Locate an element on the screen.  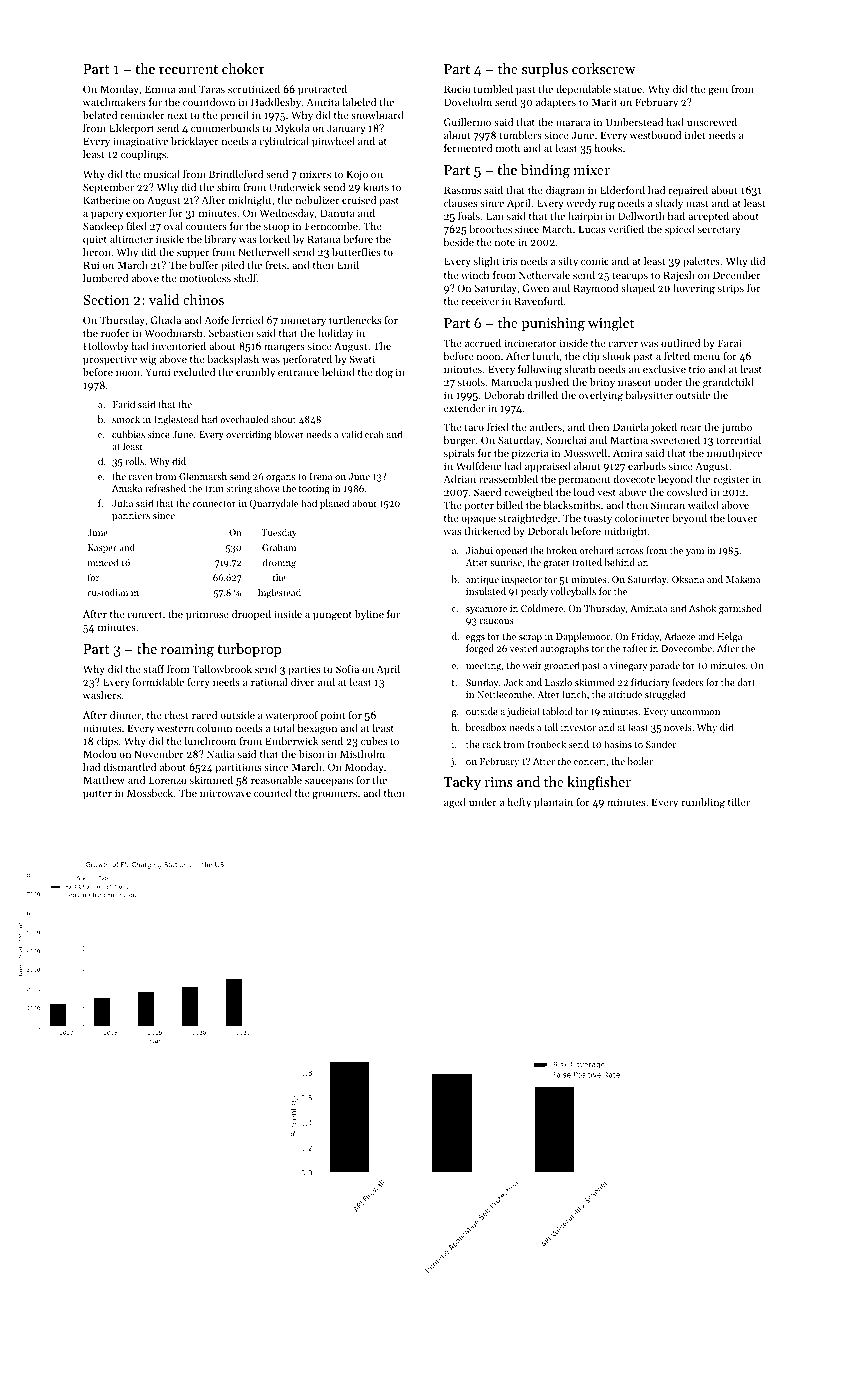
protracted is located at coordinates (322, 90).
